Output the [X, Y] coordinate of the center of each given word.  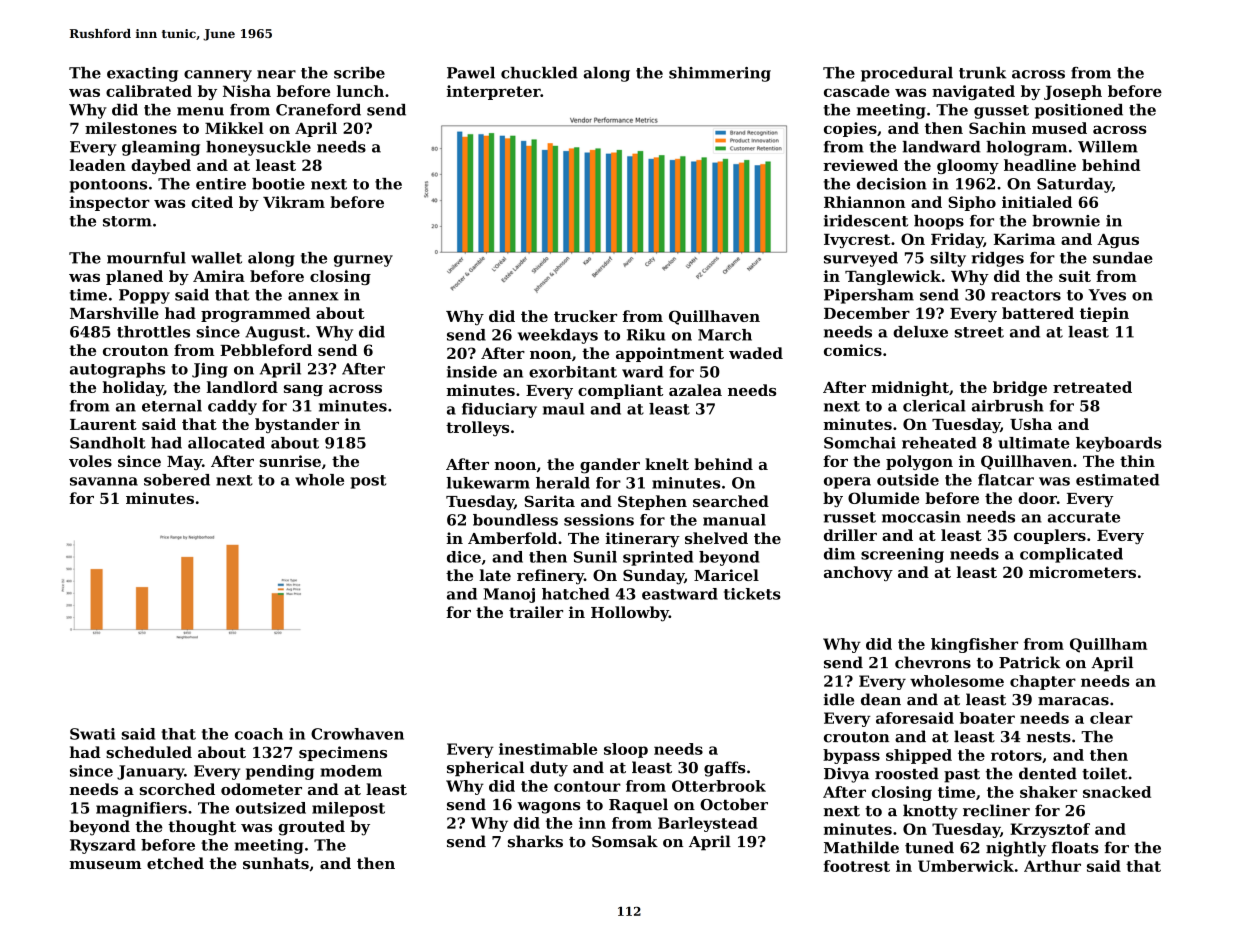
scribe [359, 73]
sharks [535, 841]
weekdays [558, 336]
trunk [982, 73]
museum [105, 865]
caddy [232, 407]
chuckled [539, 73]
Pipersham [869, 296]
